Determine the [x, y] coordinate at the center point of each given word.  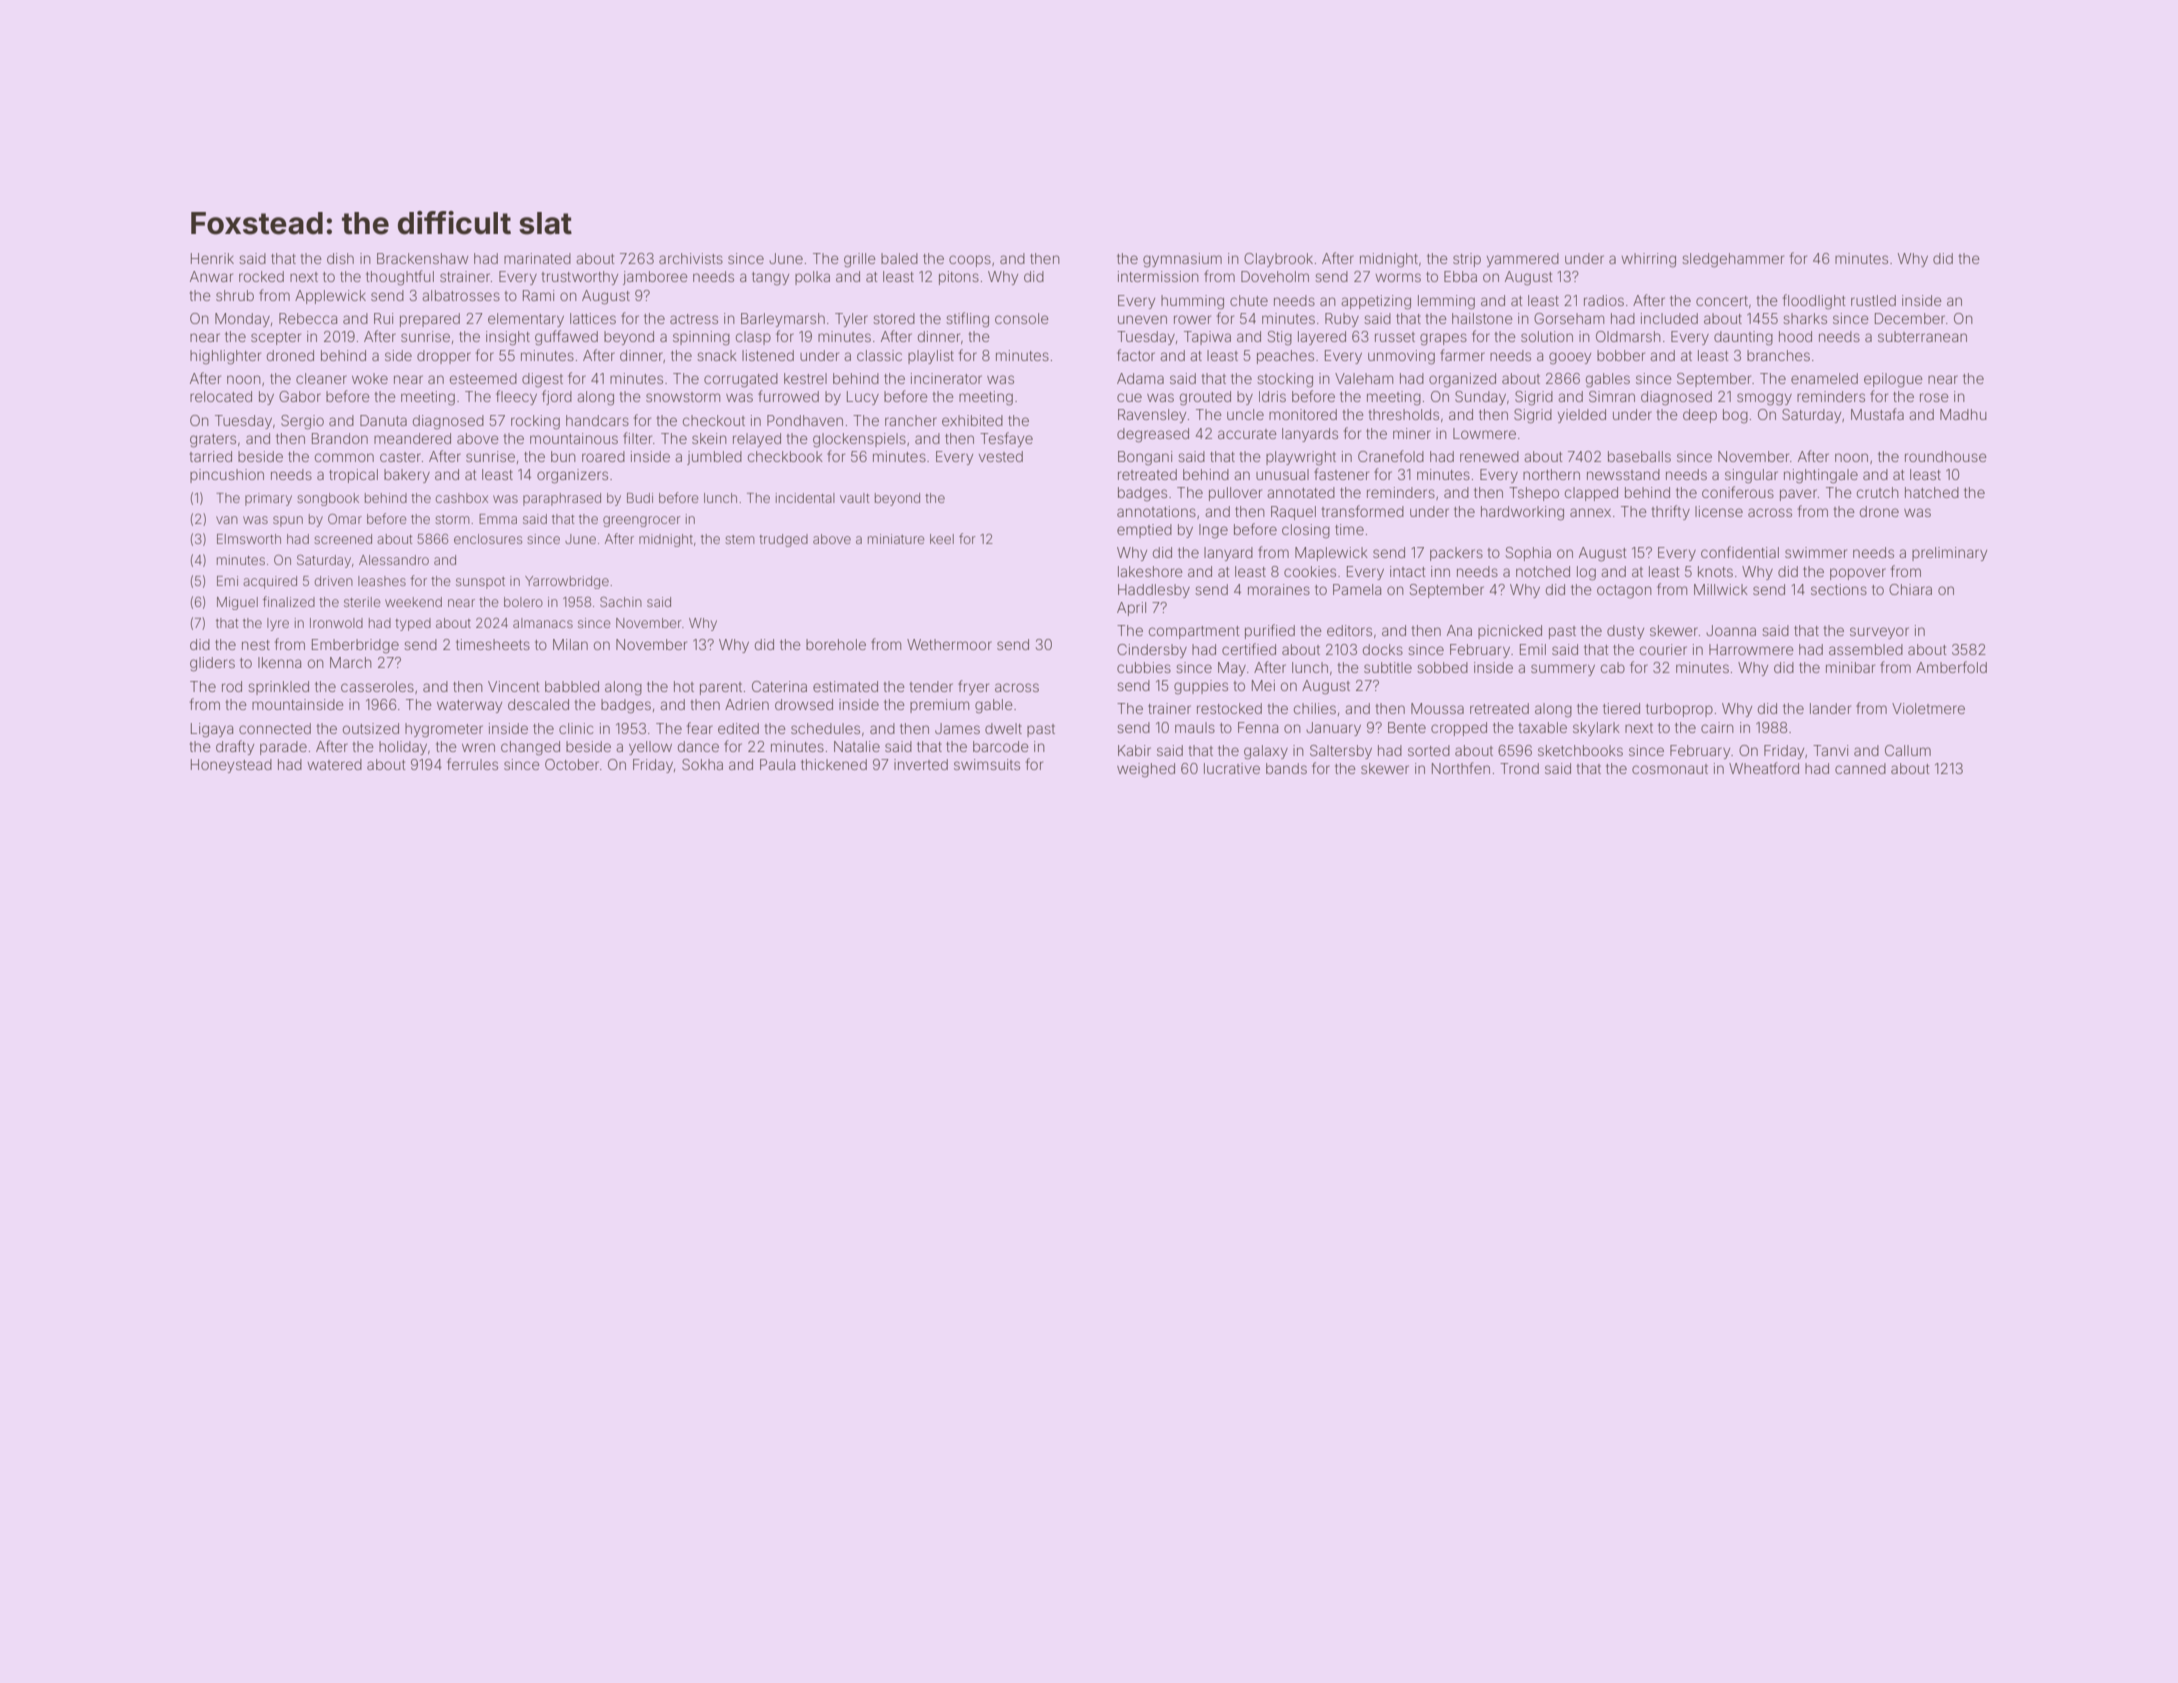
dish [340, 258]
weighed [1146, 770]
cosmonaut [1670, 769]
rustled [1873, 300]
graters [213, 441]
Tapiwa [1207, 338]
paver [1798, 495]
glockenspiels [859, 440]
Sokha [702, 764]
